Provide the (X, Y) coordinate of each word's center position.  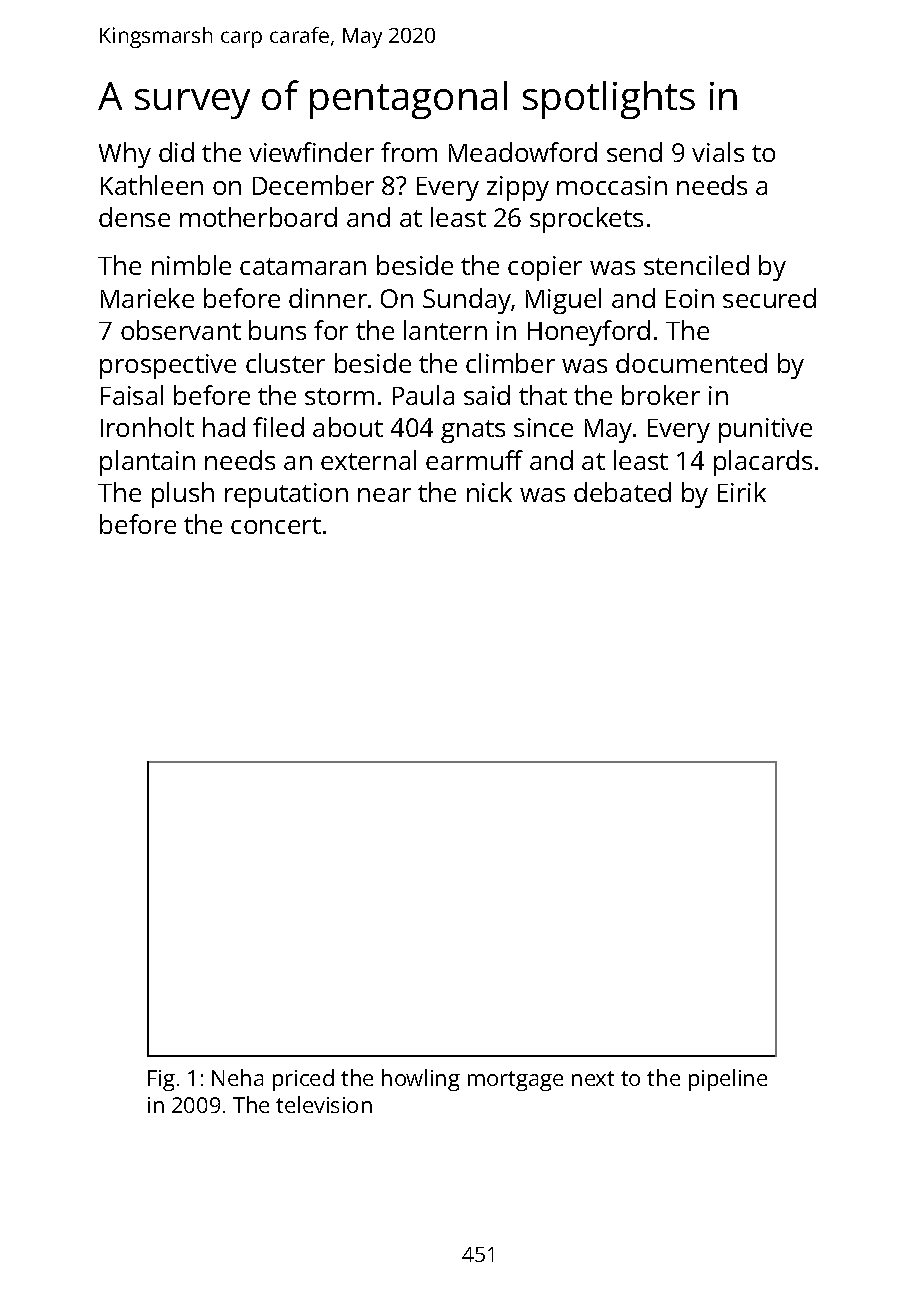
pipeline (728, 1080)
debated (622, 492)
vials (718, 152)
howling (421, 1080)
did (176, 152)
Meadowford (523, 152)
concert (276, 525)
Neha (237, 1077)
